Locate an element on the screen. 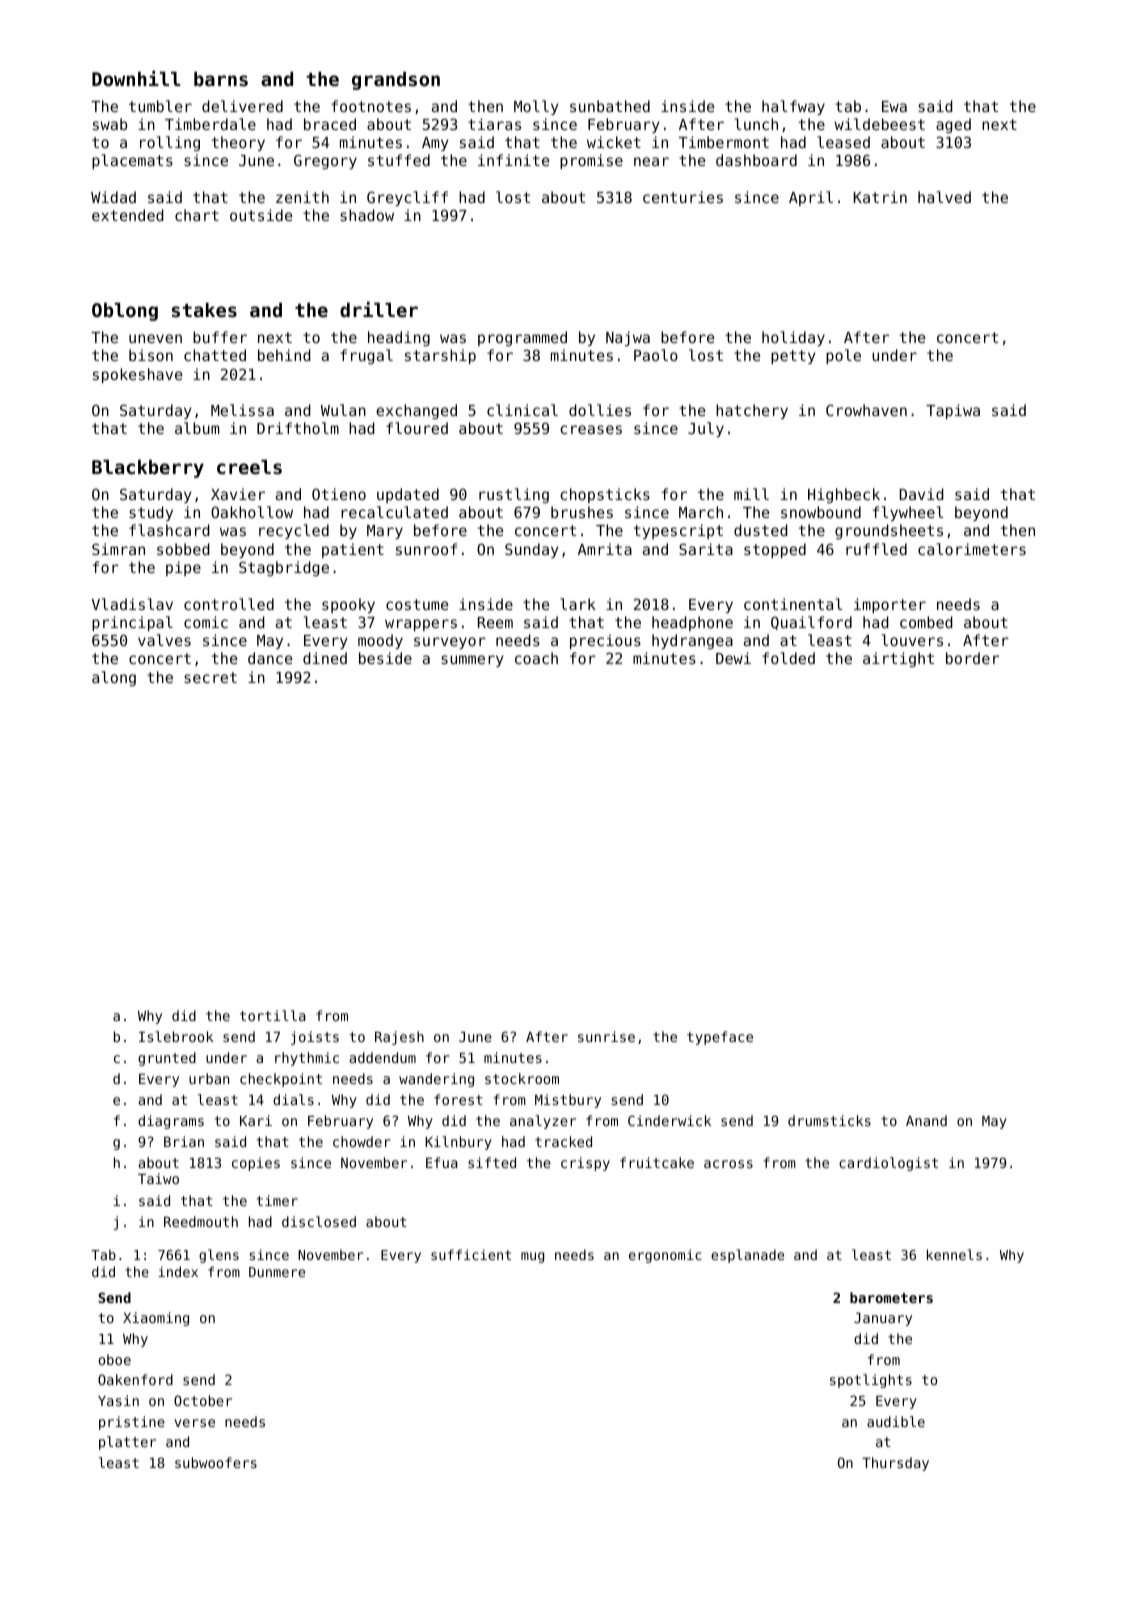 This screenshot has width=1134, height=1603. sunrise is located at coordinates (606, 1036).
